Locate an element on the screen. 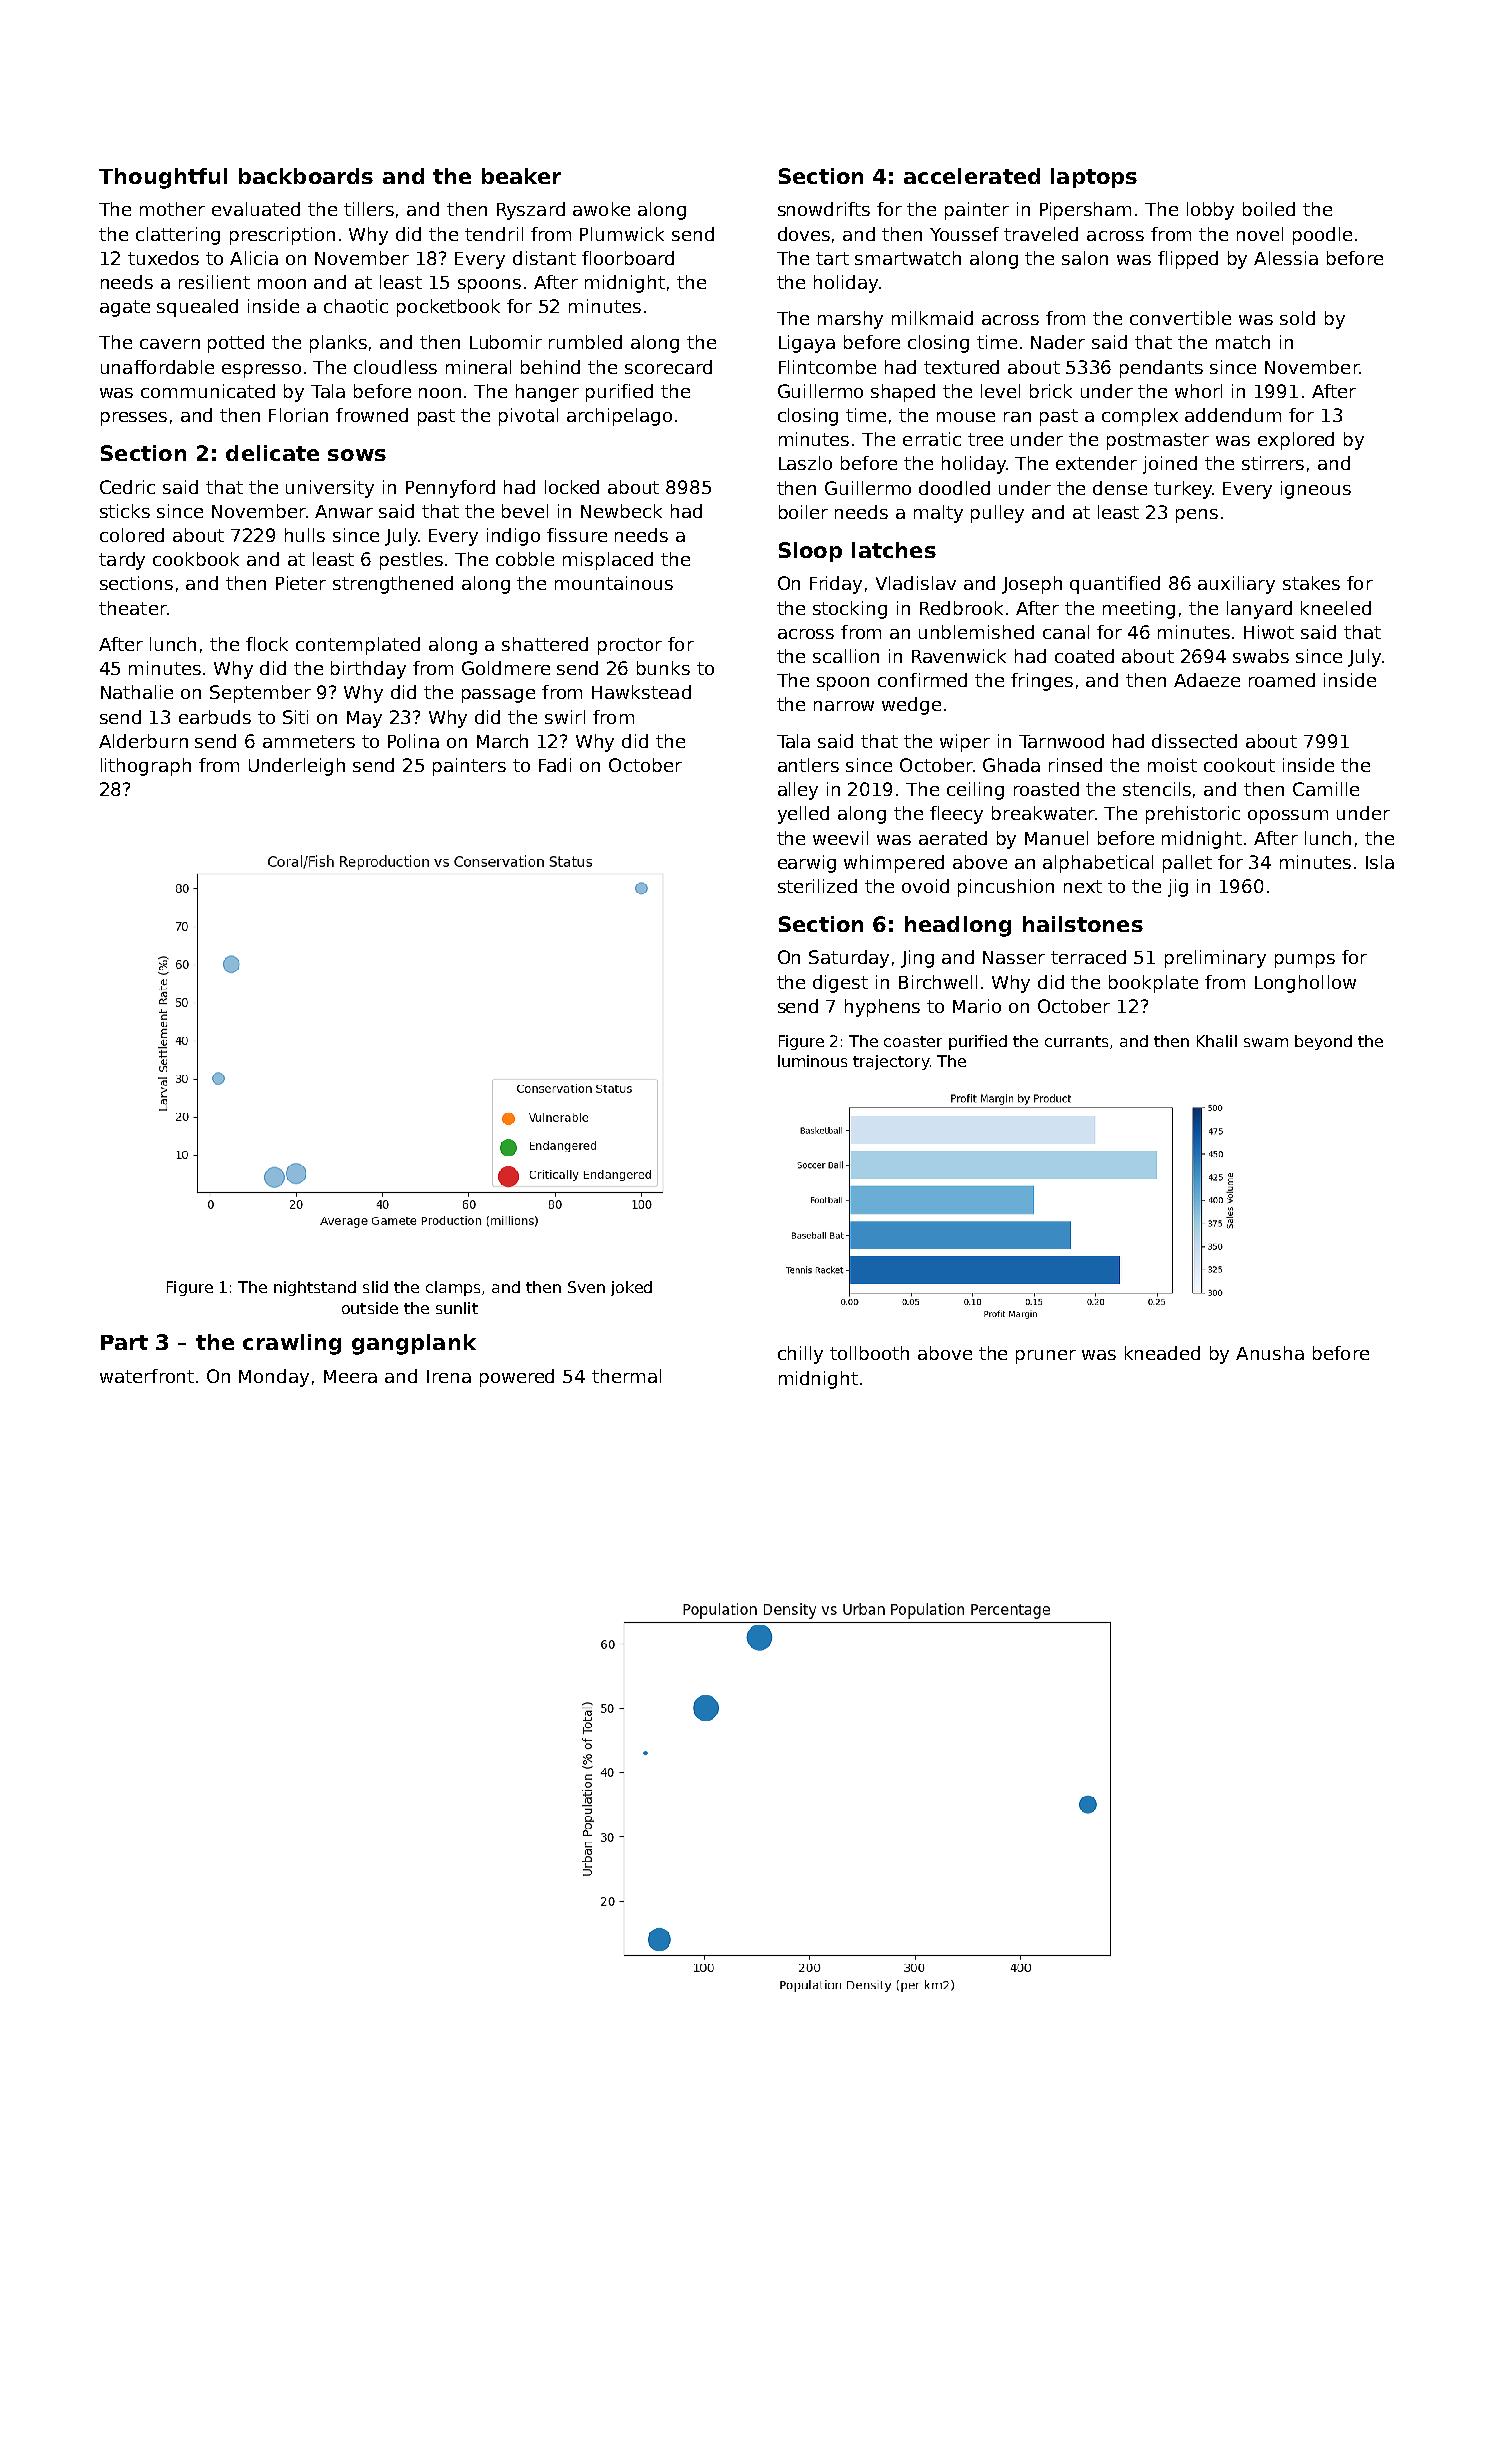 This screenshot has height=2464, width=1496. beyond is located at coordinates (1323, 1042).
